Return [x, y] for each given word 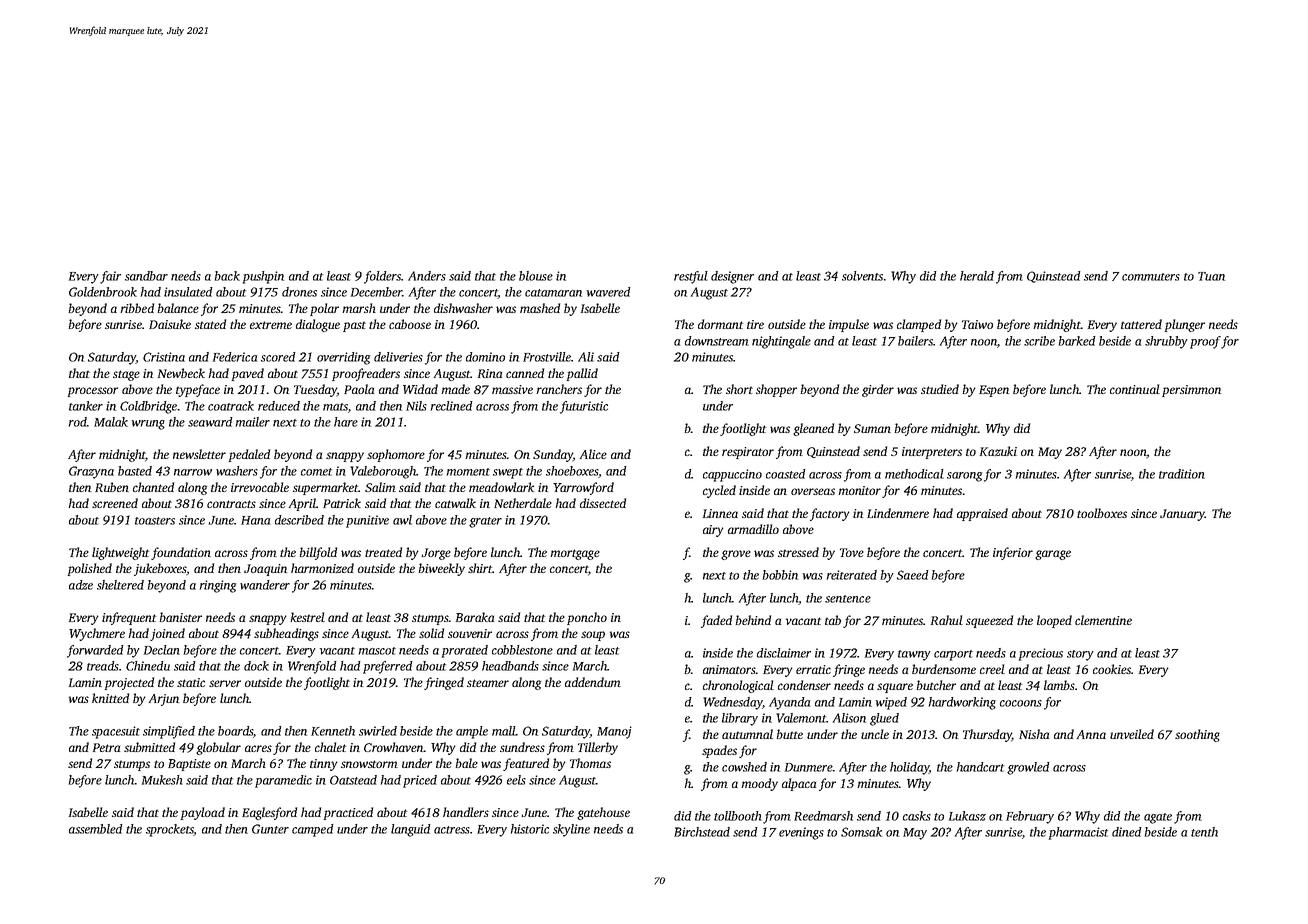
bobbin [780, 575]
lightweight [120, 553]
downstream [717, 341]
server [225, 683]
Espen [994, 391]
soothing [1197, 735]
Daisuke [170, 324]
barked [1077, 341]
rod [78, 422]
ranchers [559, 389]
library [740, 719]
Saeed [912, 575]
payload [203, 813]
